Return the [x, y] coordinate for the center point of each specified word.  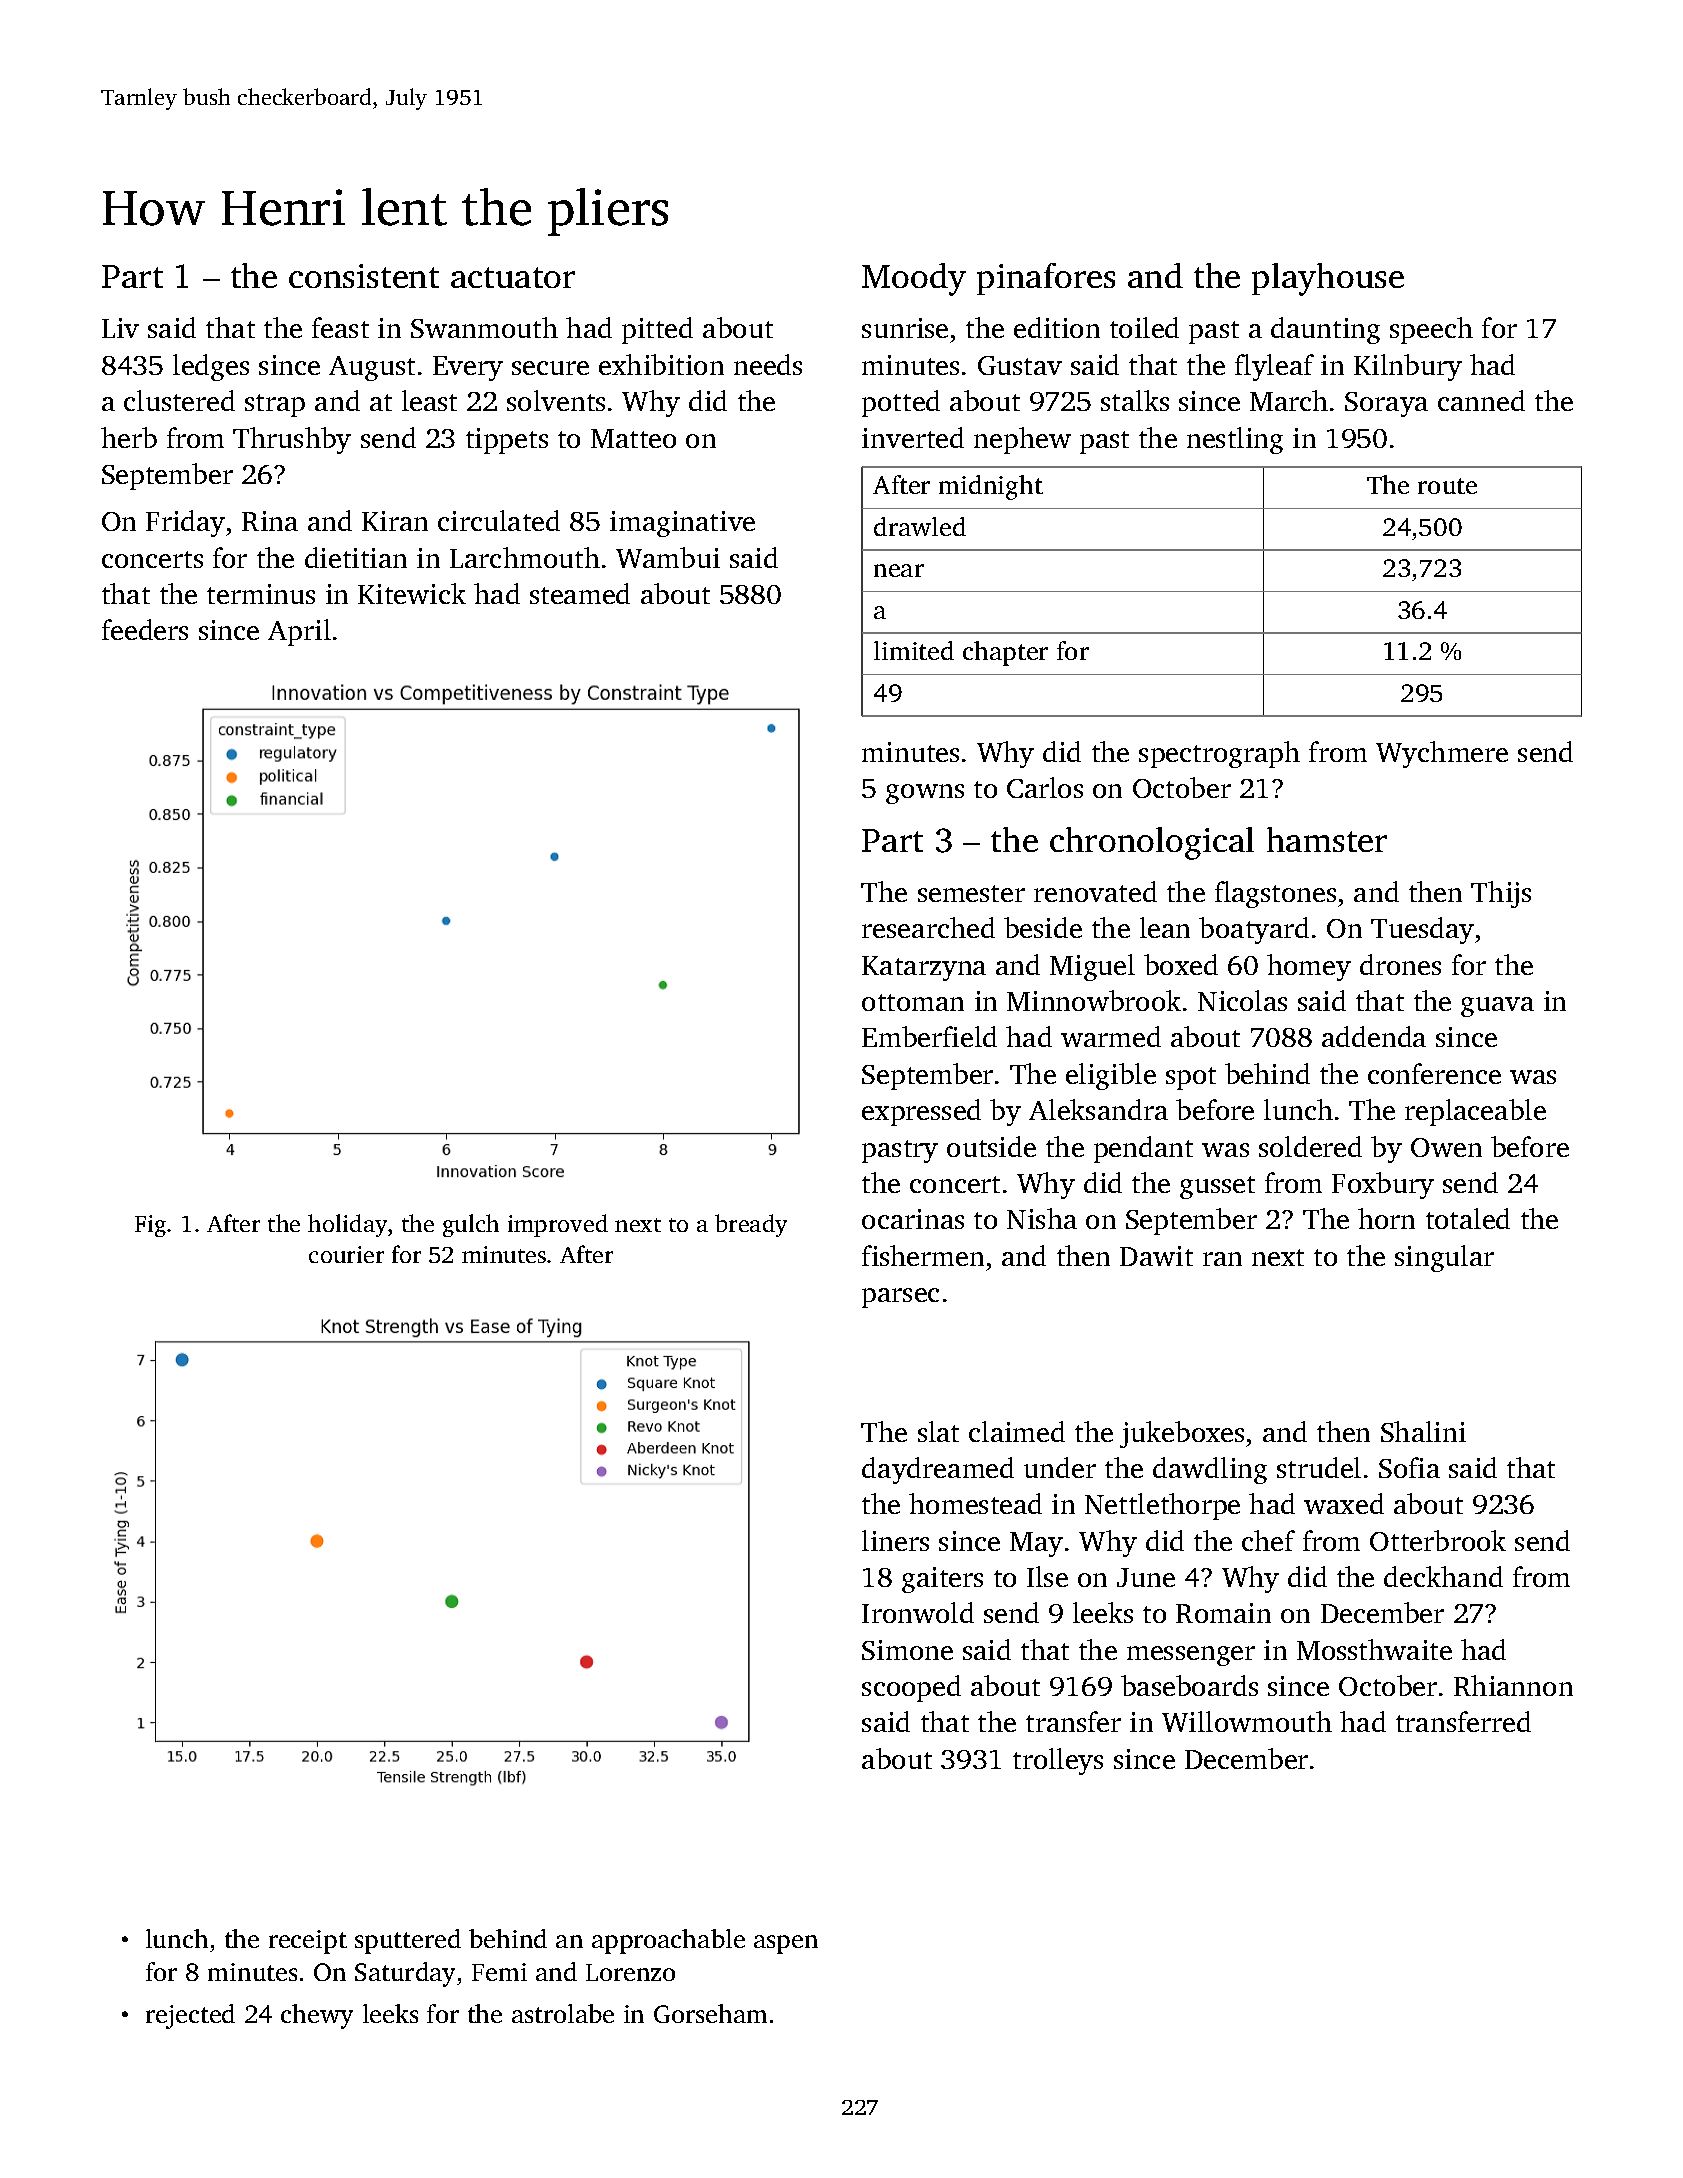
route [1447, 486]
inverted [913, 437]
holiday [347, 1225]
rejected [190, 2016]
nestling [1235, 440]
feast [340, 327]
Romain [1223, 1613]
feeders [145, 629]
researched [928, 927]
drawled [920, 526]
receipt [308, 1942]
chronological [1152, 843]
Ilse [1047, 1576]
